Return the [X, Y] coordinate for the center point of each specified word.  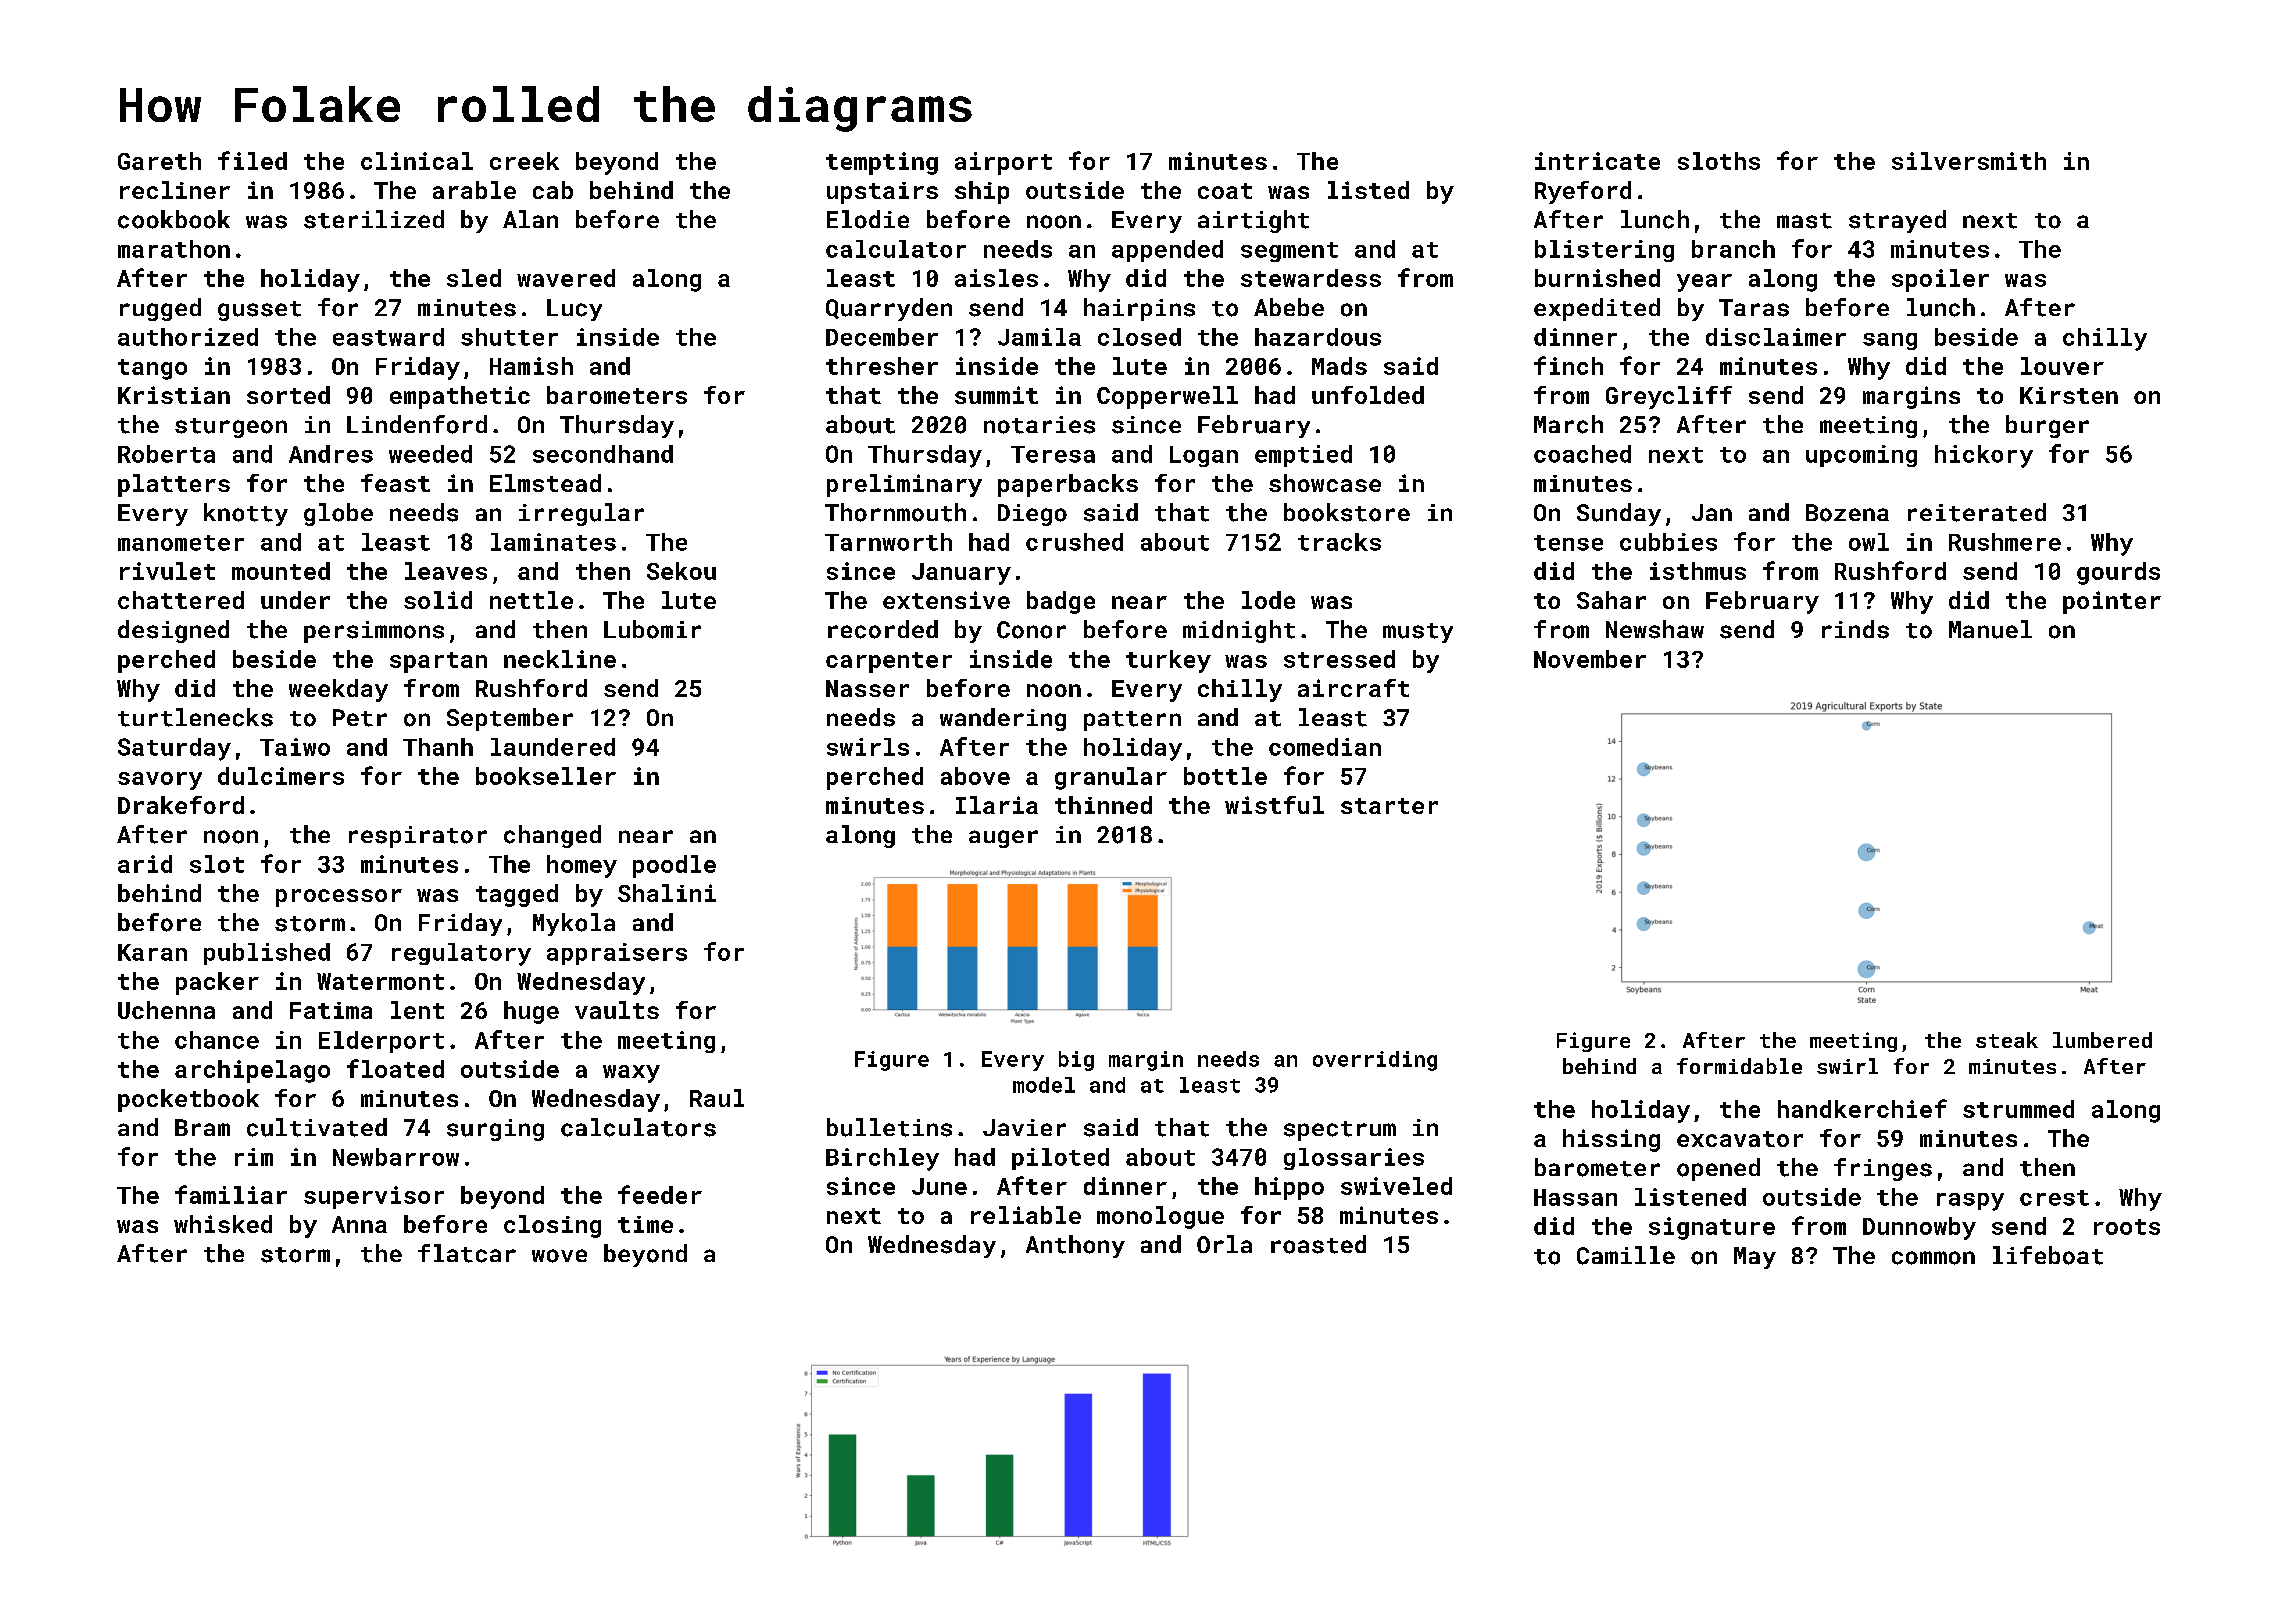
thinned [1103, 805]
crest [2054, 1198]
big [1076, 1061]
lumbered [2102, 1040]
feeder [660, 1194]
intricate [1597, 161]
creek [524, 161]
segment [1289, 252]
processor [339, 898]
